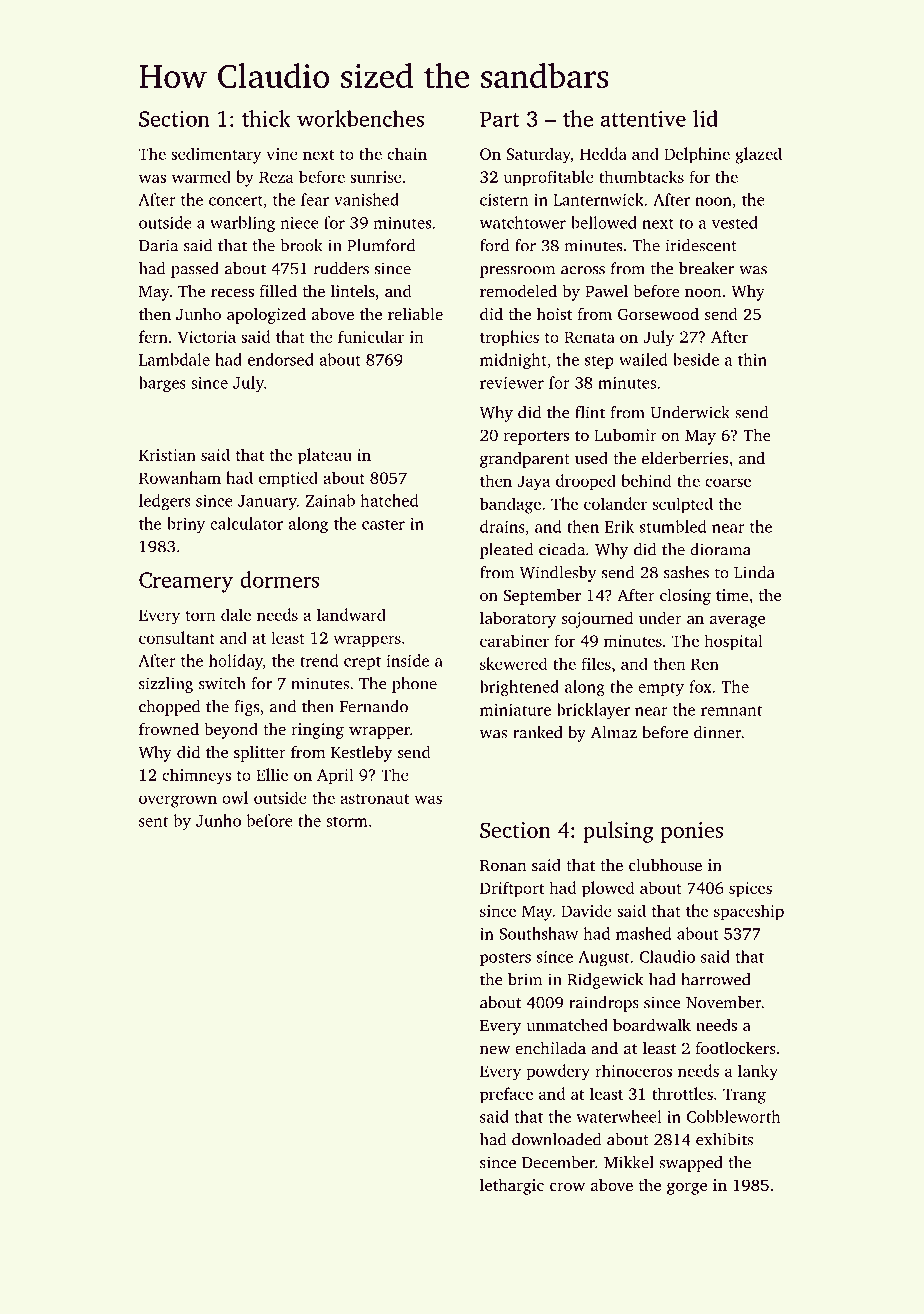  What do you see at coordinates (697, 155) in the screenshot?
I see `Delphine` at bounding box center [697, 155].
